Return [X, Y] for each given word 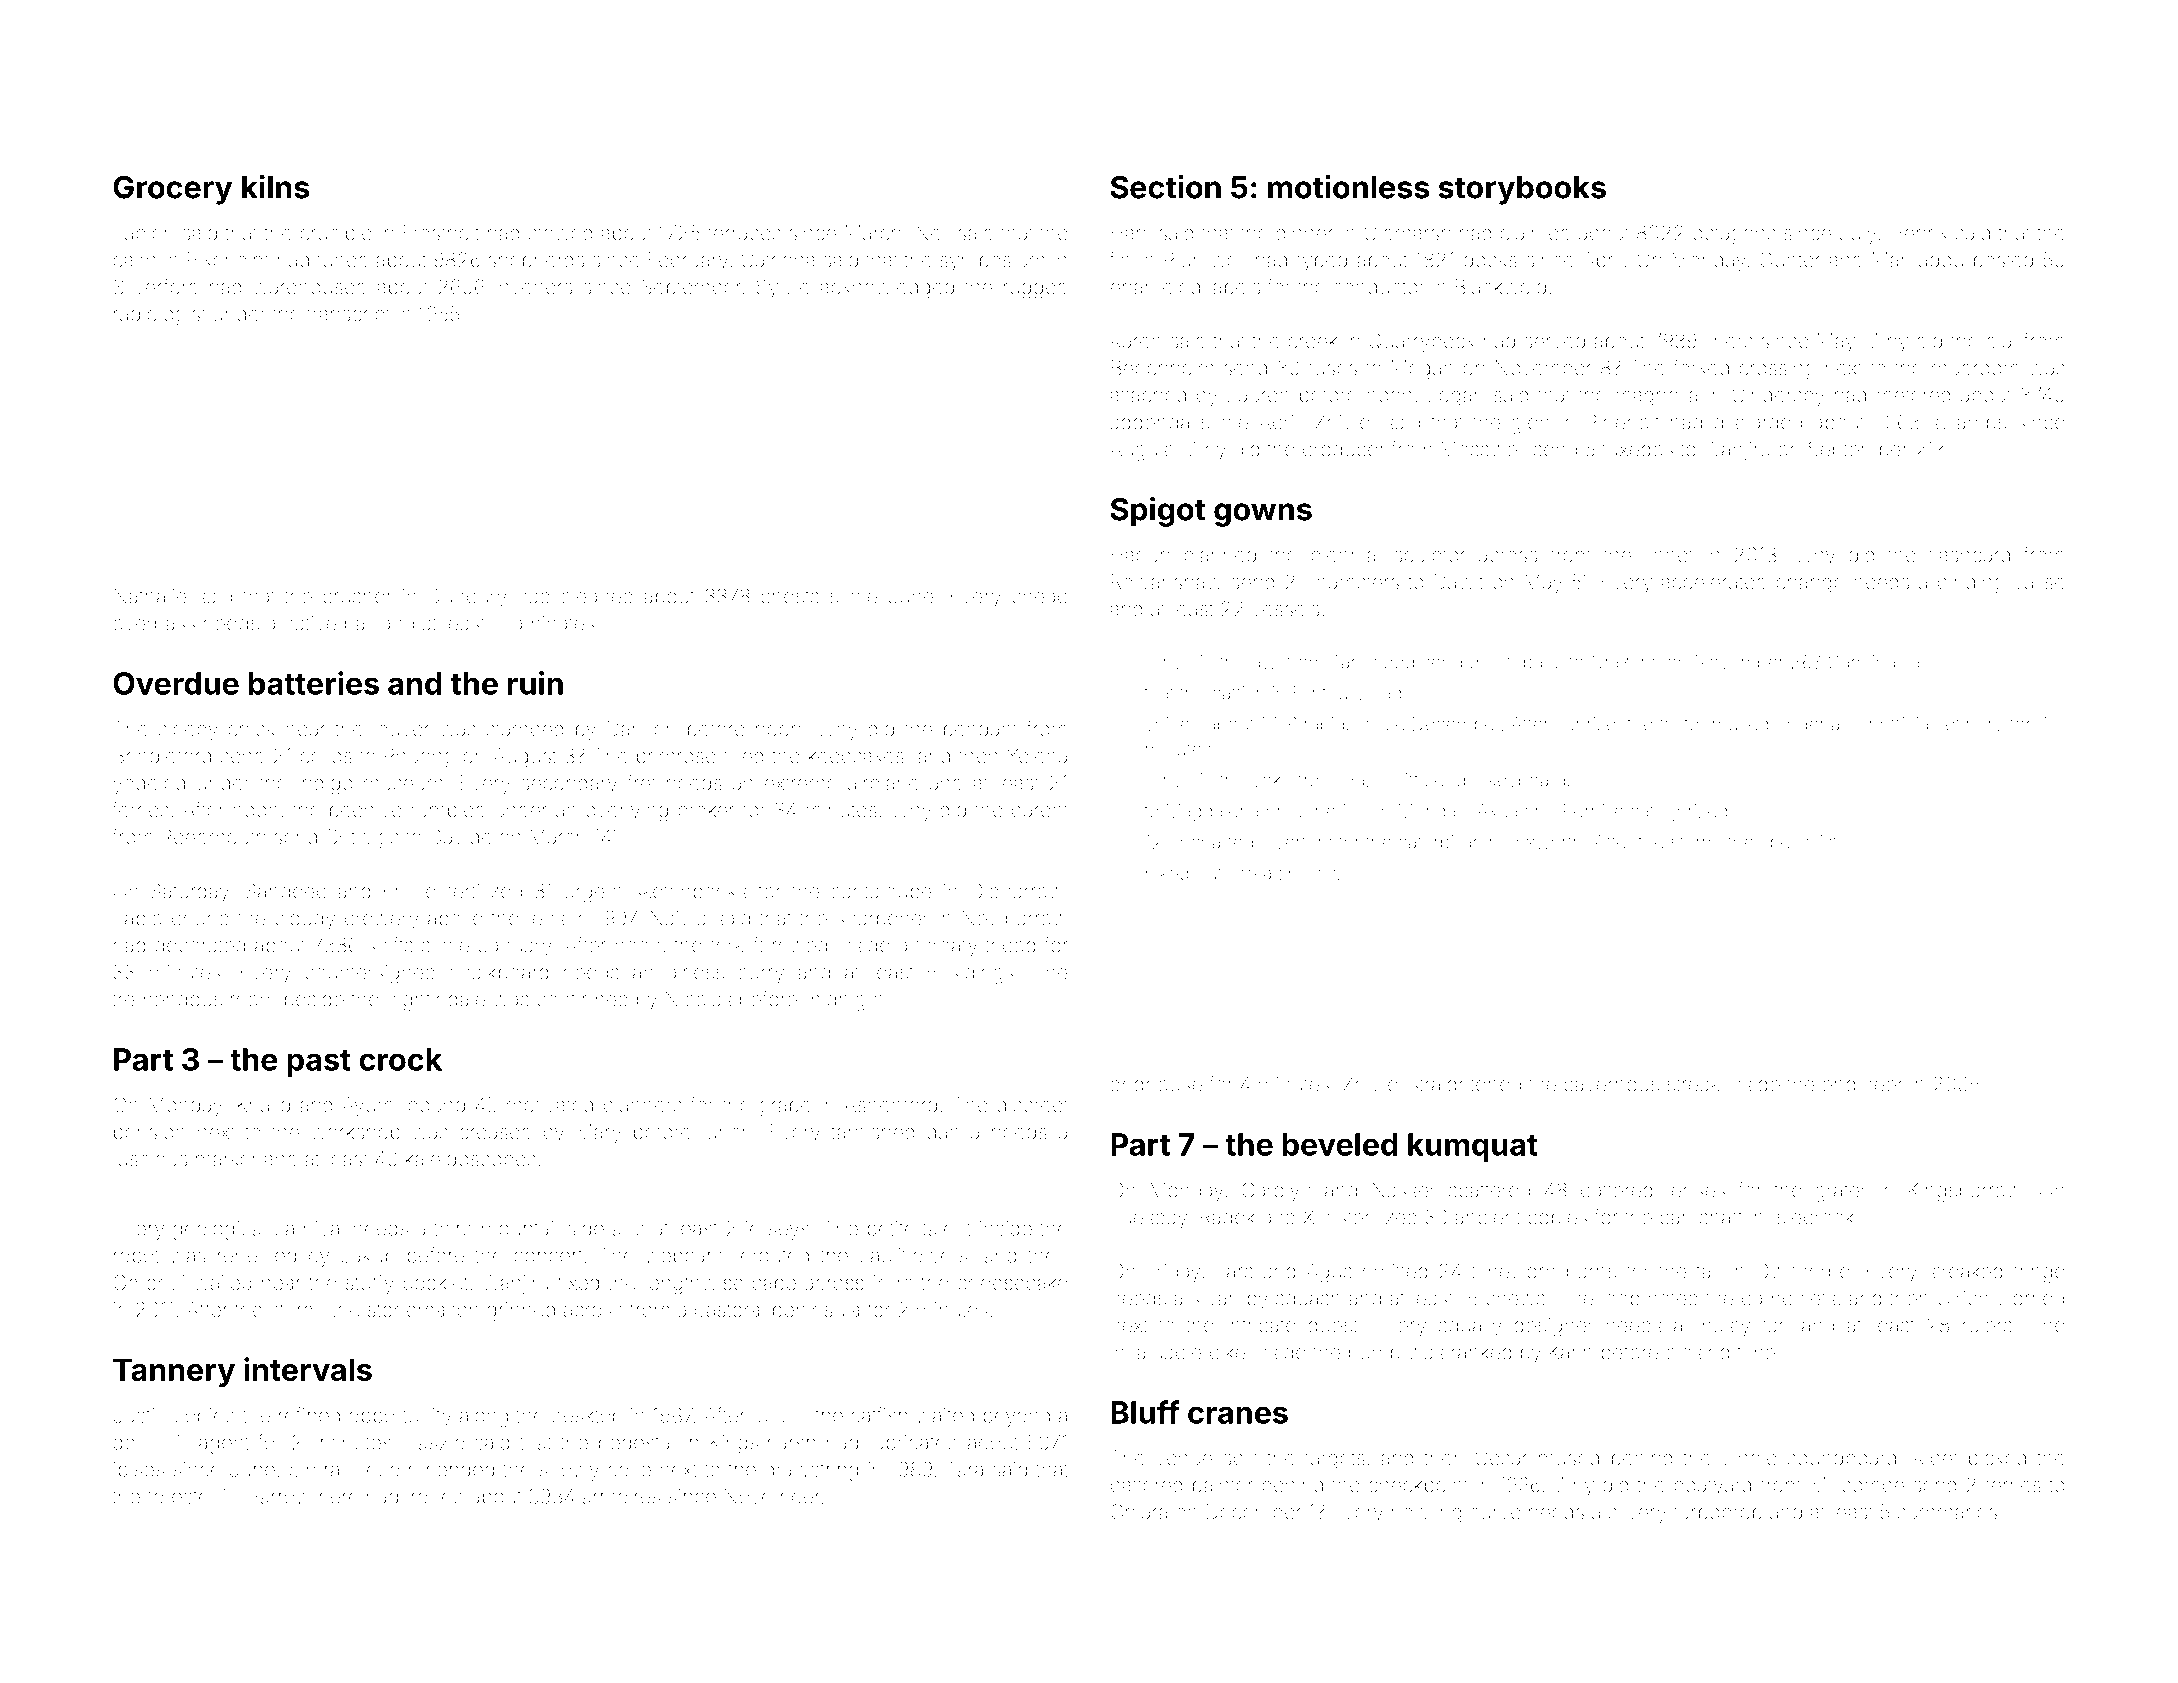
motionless [1348, 187]
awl [1265, 662]
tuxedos [1637, 450]
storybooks [1522, 190]
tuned [342, 260]
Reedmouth [214, 837]
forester [181, 1496]
